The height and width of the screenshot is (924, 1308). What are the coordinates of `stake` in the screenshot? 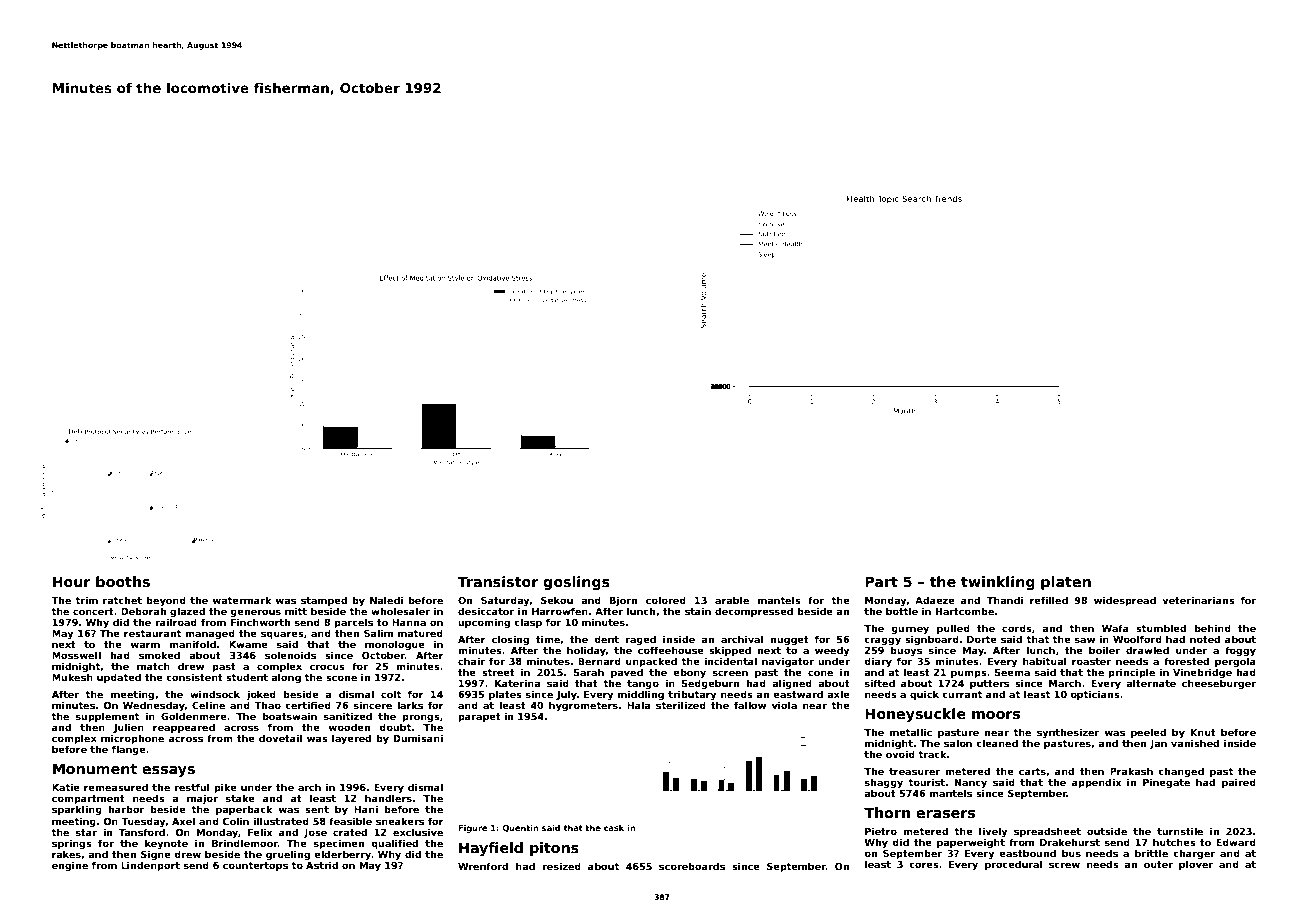 It's located at (240, 798).
